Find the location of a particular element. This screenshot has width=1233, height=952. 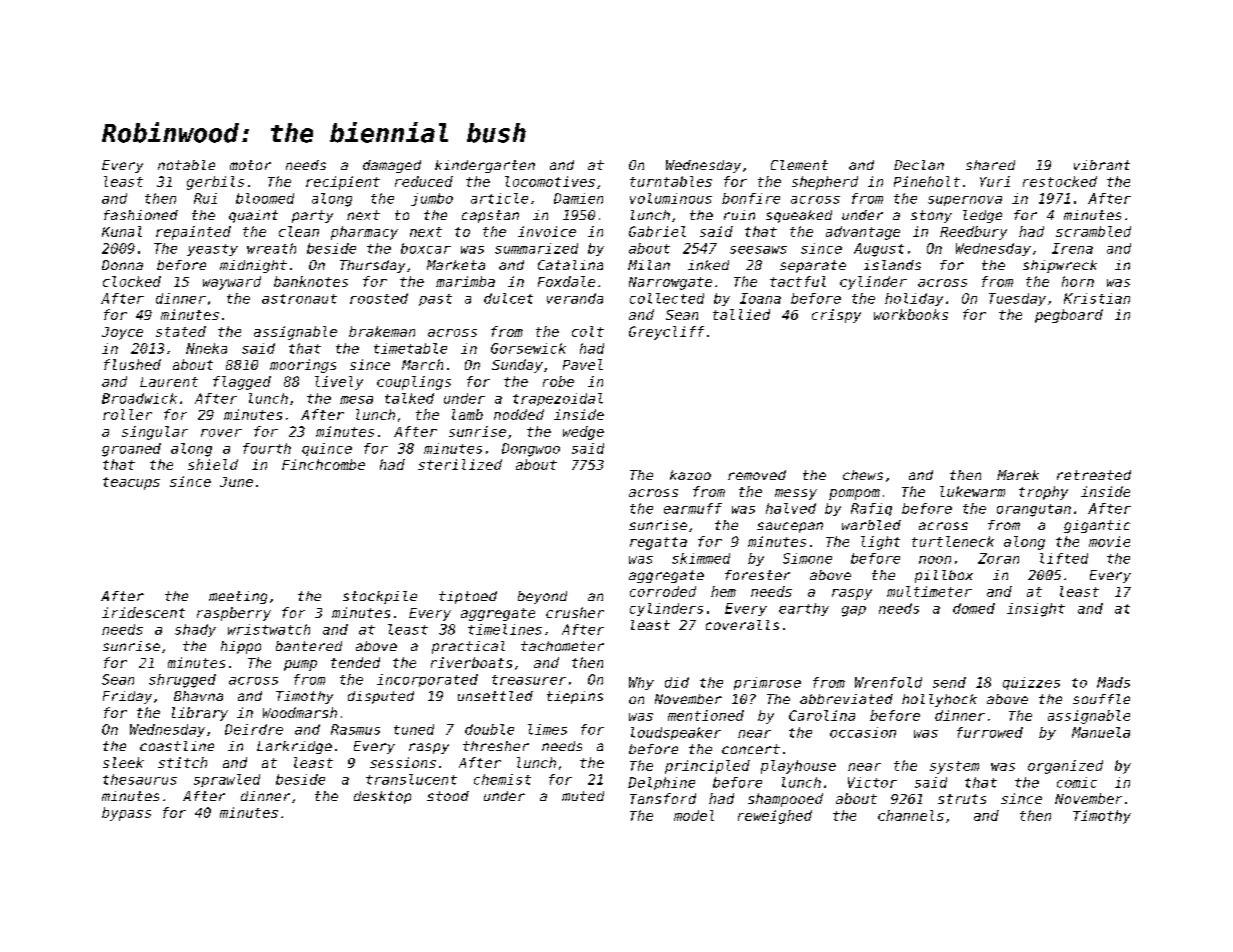

motor is located at coordinates (250, 165).
